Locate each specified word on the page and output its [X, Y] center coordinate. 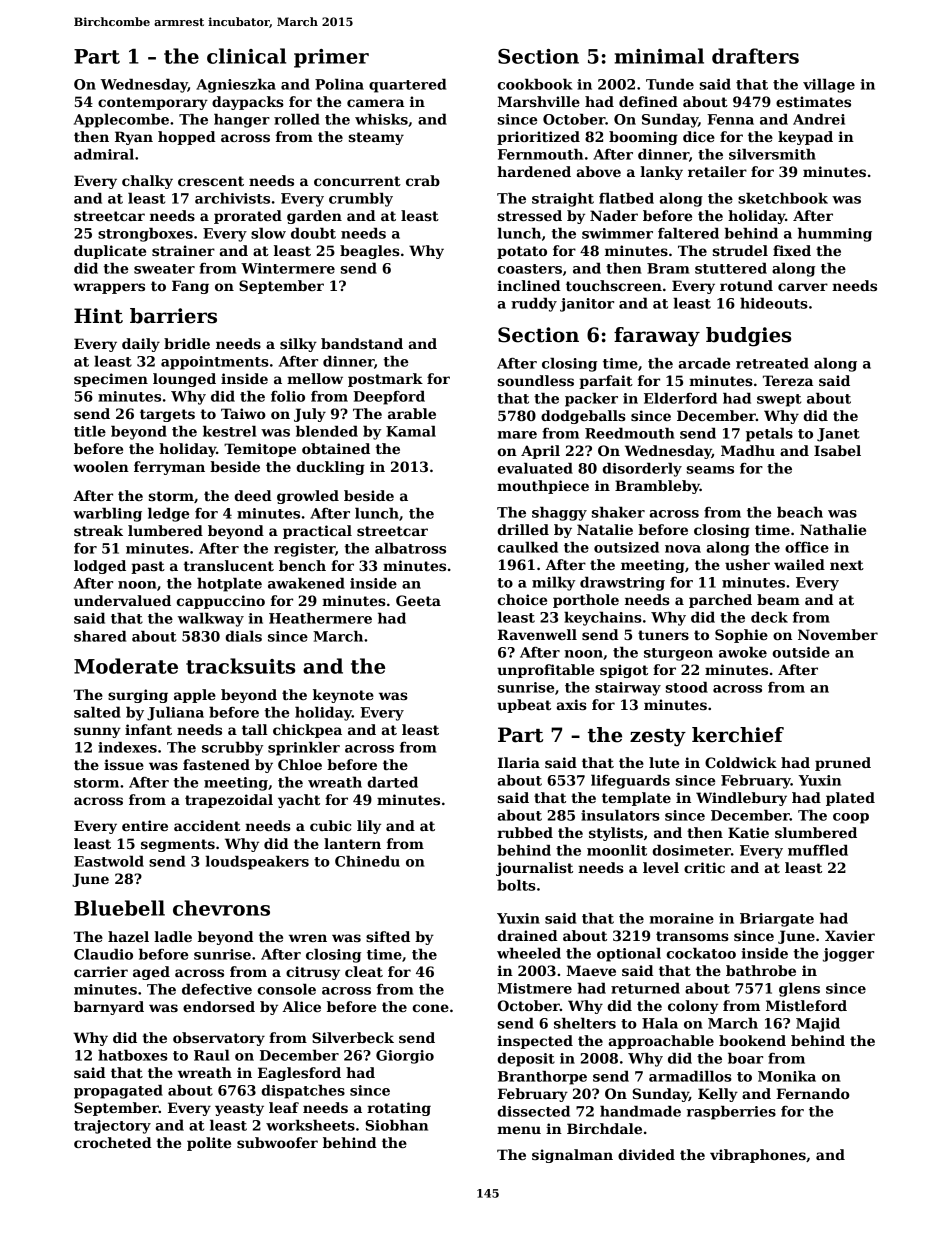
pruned [843, 764]
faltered [688, 233]
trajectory [112, 1127]
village [829, 86]
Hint [98, 316]
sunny [97, 732]
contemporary [153, 103]
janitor [587, 305]
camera [375, 103]
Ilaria [519, 762]
